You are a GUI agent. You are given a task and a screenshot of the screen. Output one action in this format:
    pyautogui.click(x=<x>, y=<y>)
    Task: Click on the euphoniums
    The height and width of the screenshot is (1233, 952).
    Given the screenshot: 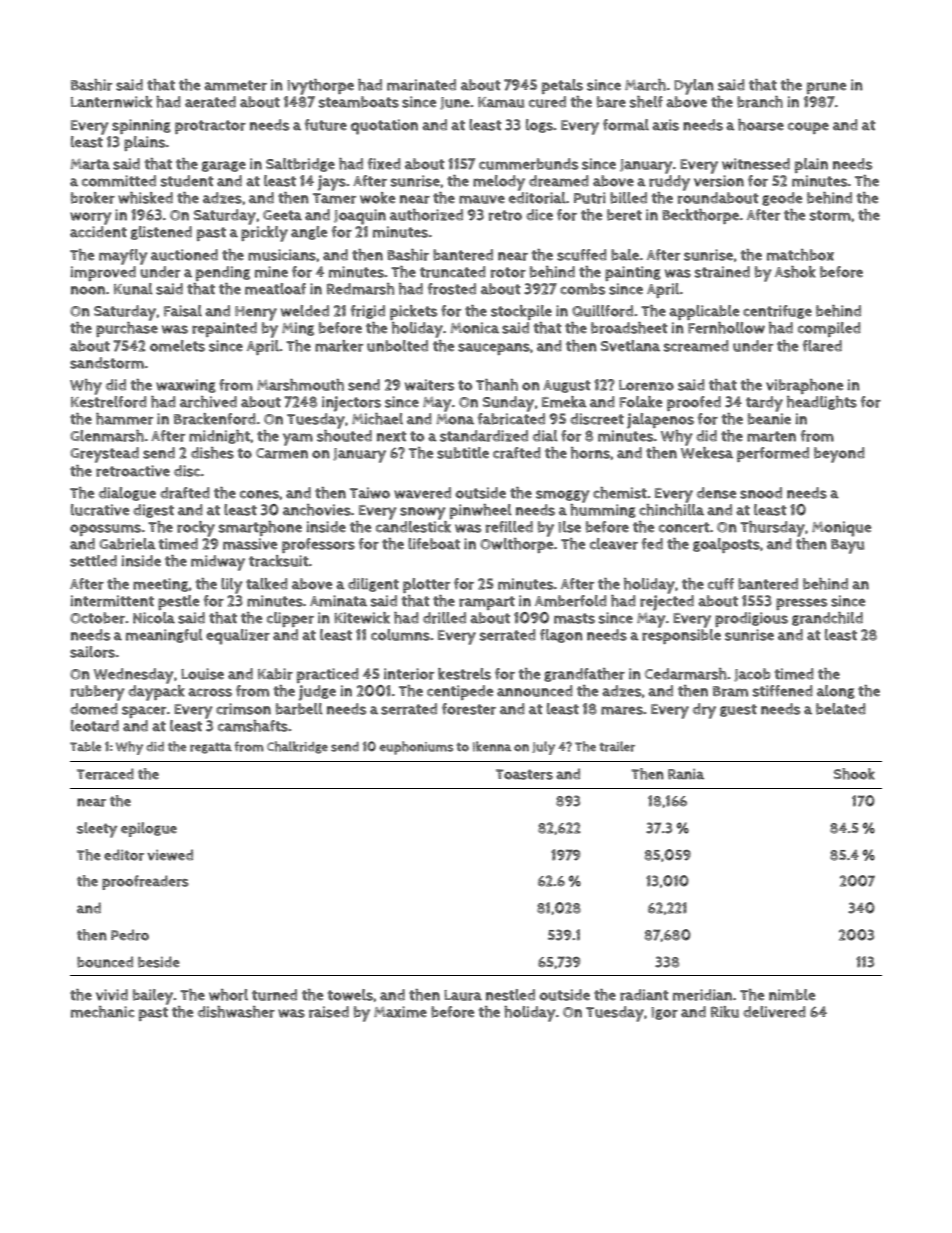 What is the action you would take?
    pyautogui.click(x=416, y=748)
